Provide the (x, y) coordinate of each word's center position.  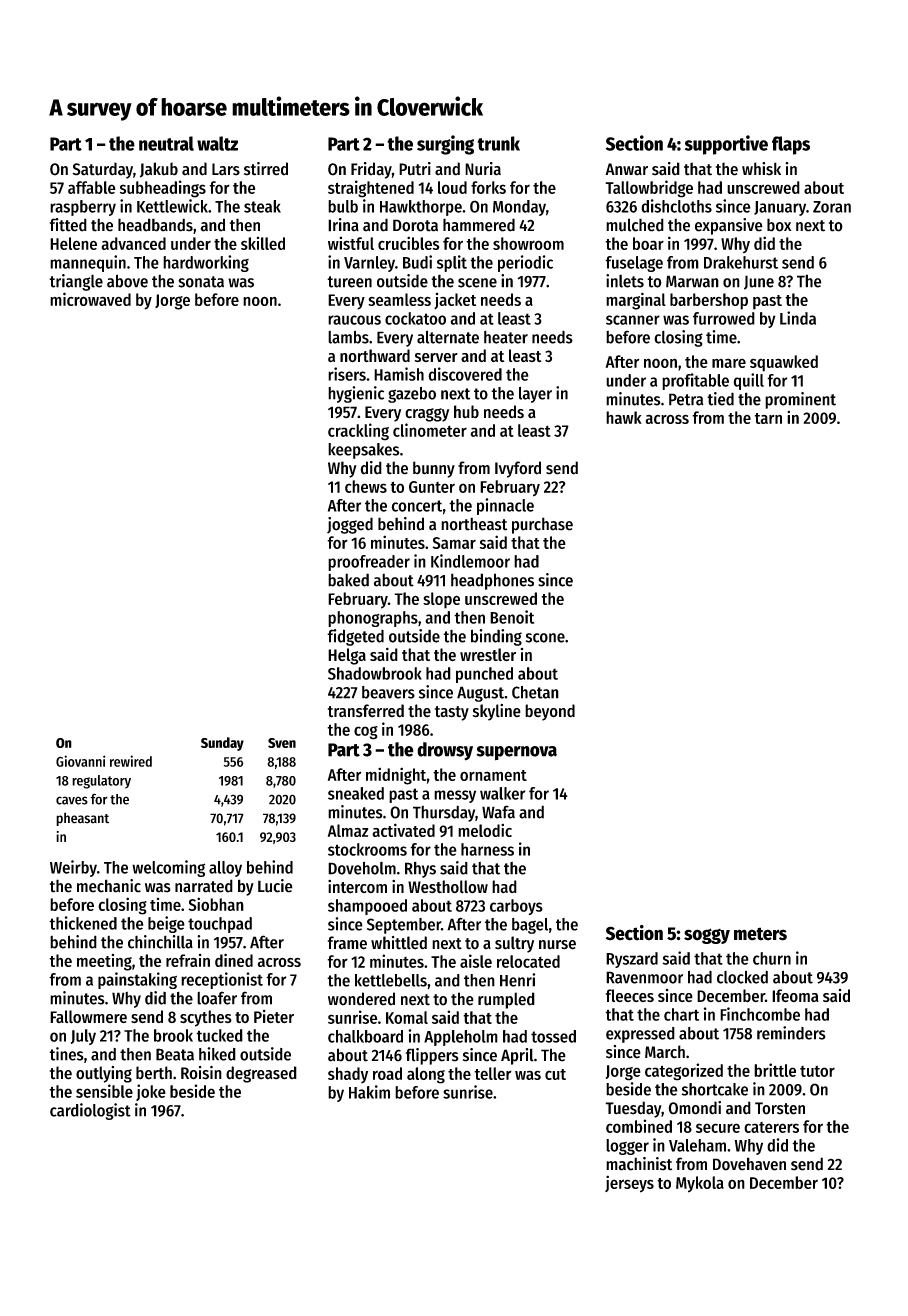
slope (441, 600)
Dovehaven (749, 1164)
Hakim (369, 1092)
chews (366, 486)
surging (445, 145)
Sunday (222, 744)
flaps (791, 145)
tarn (768, 418)
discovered (465, 374)
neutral (166, 143)
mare (729, 363)
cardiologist (90, 1111)
